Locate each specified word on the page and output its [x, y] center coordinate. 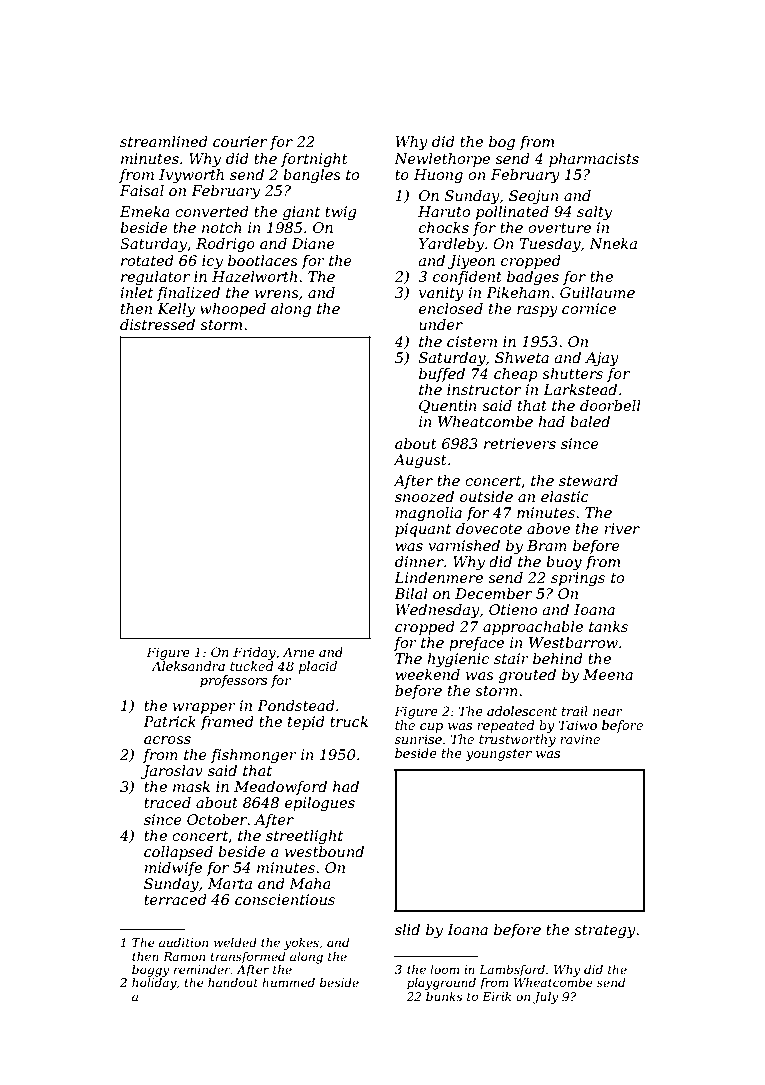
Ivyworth [191, 176]
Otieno [513, 609]
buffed [442, 375]
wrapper [204, 708]
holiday [154, 984]
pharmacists [594, 160]
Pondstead [296, 705]
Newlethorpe [442, 160]
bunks [444, 996]
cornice [589, 308]
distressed [157, 324]
